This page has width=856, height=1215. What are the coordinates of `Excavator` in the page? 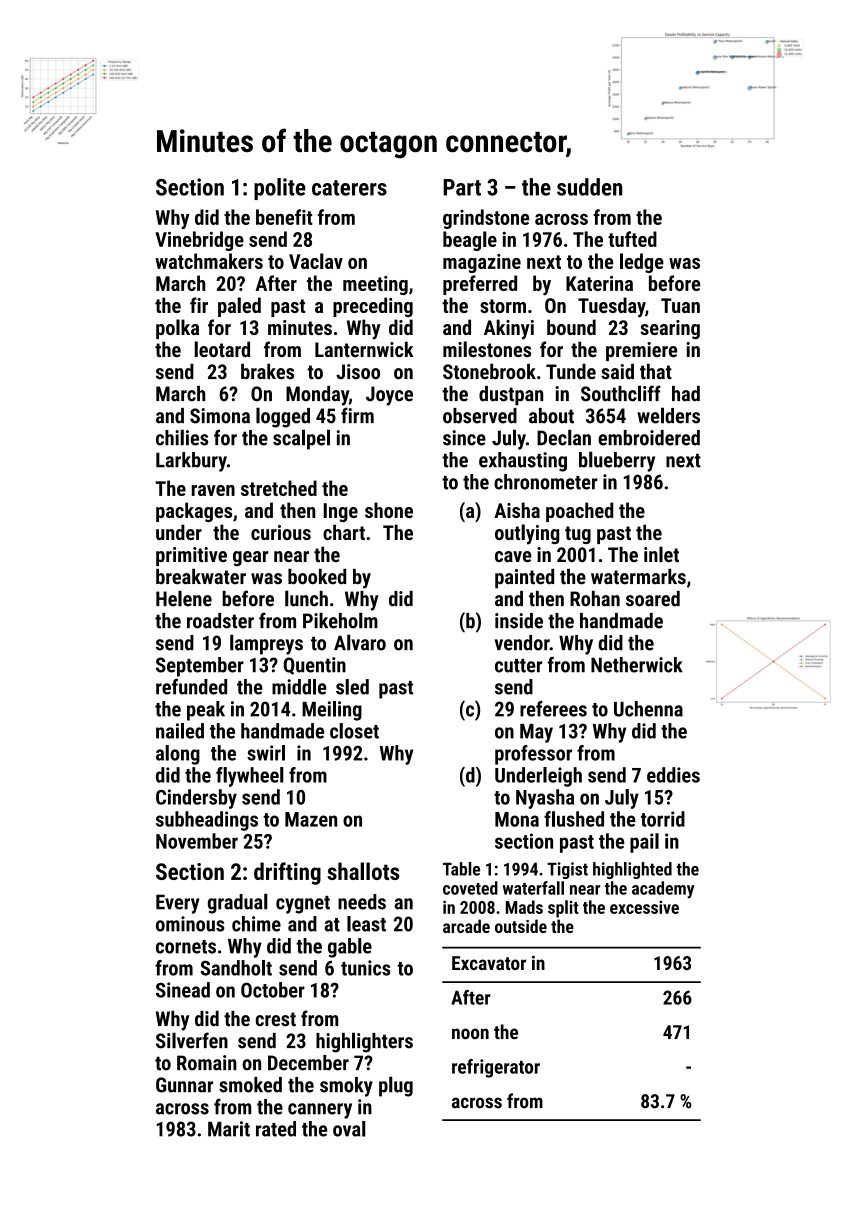 It's located at (489, 963).
